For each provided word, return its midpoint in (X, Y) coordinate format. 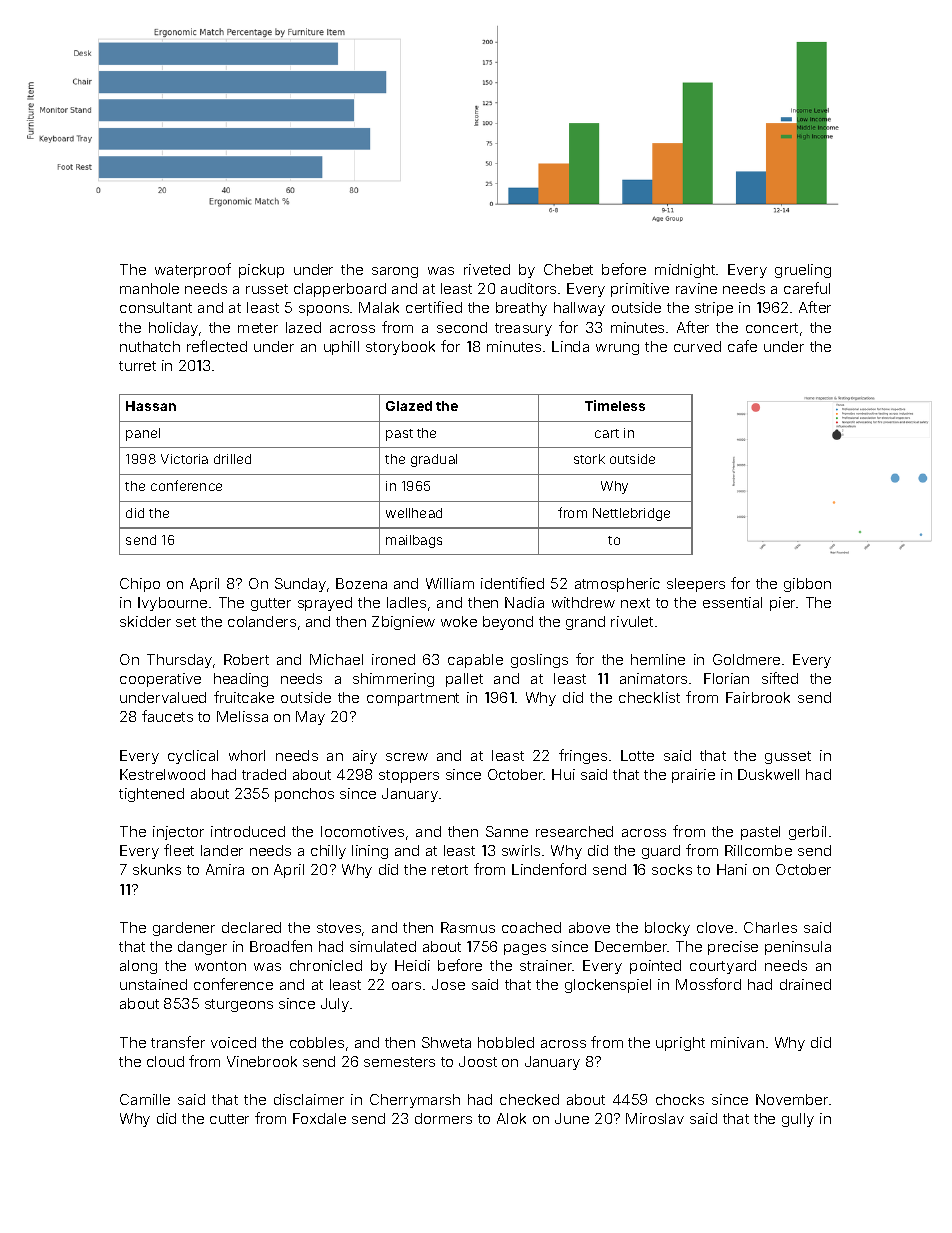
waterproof (193, 270)
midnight (685, 271)
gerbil (807, 833)
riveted (487, 269)
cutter (229, 1119)
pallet (464, 680)
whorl (247, 755)
